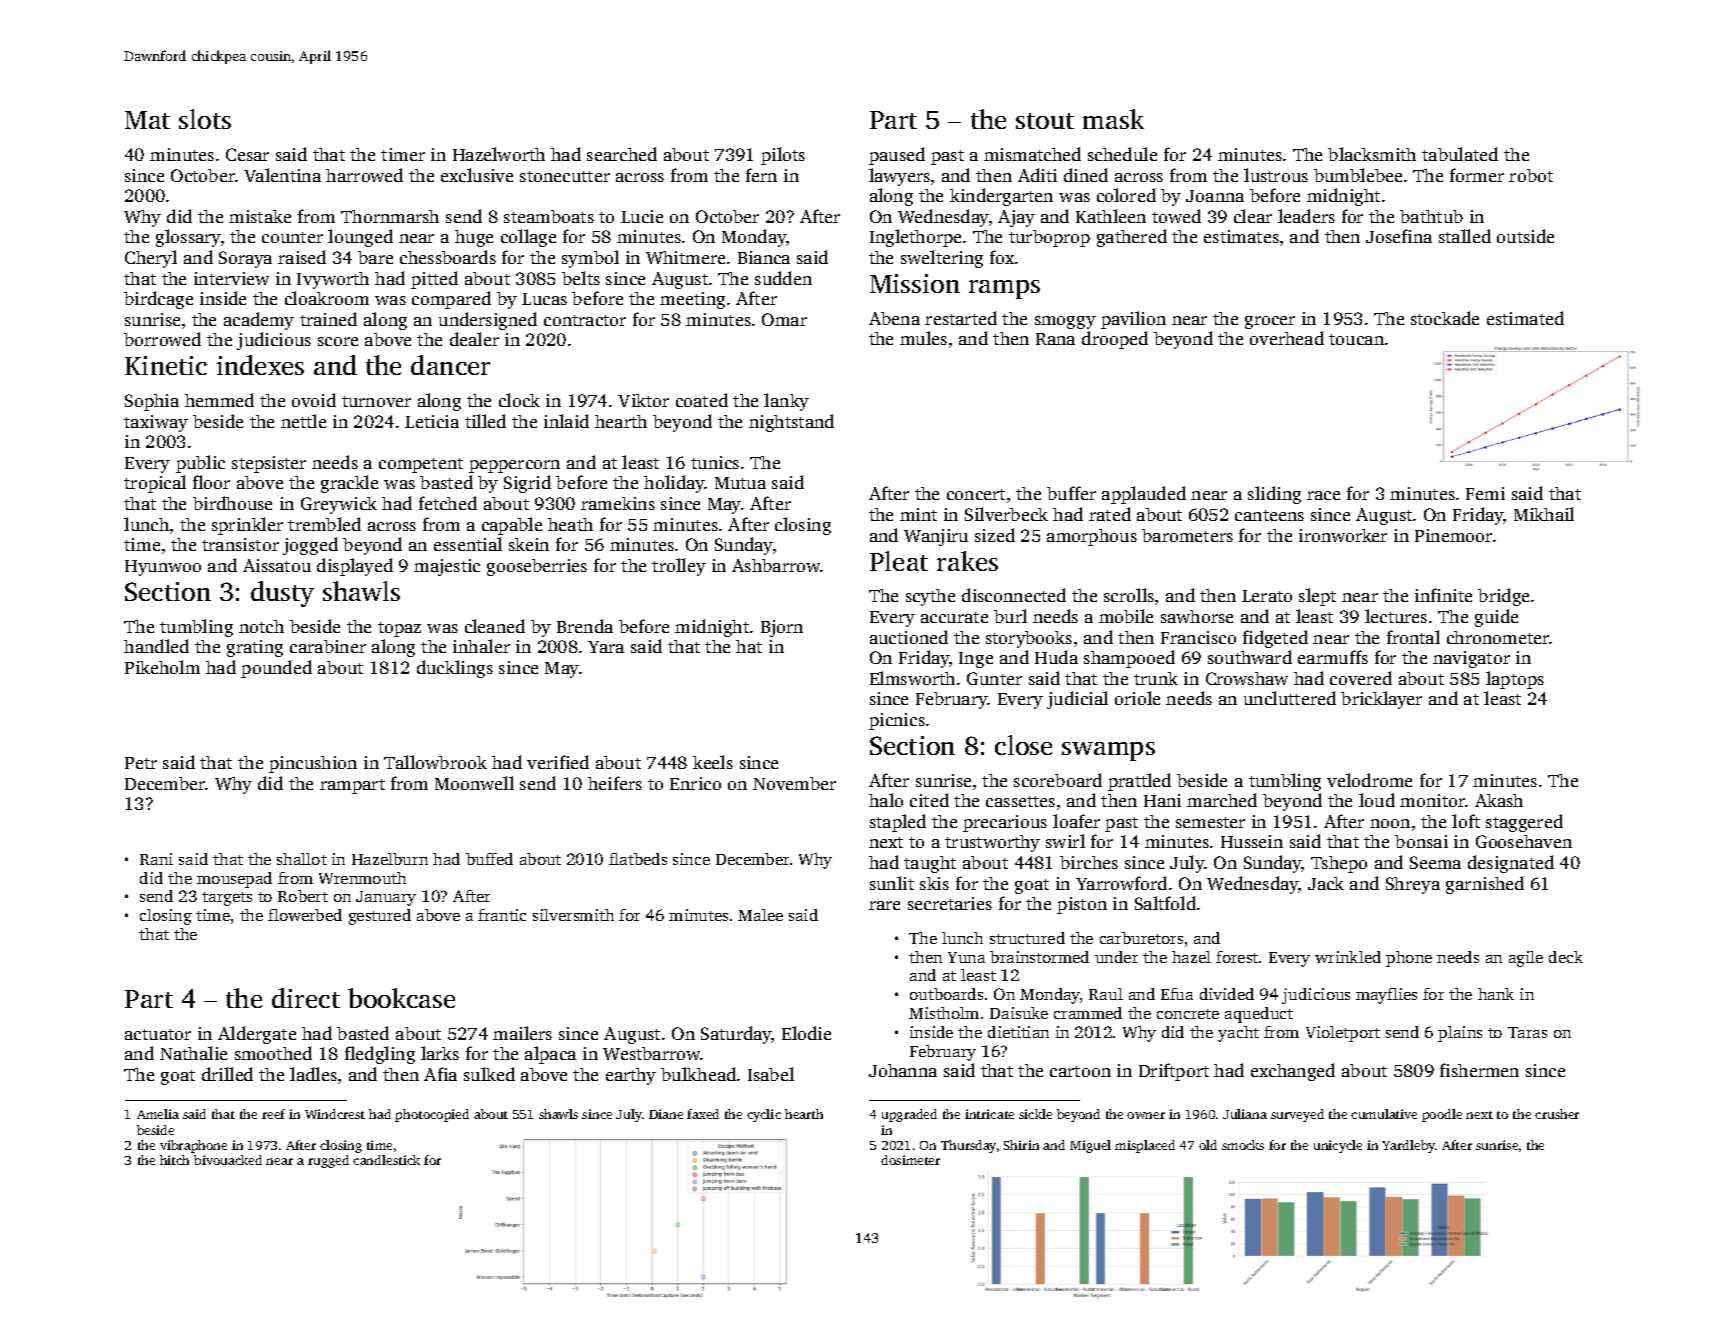 The image size is (1711, 1322). I want to click on tabulated, so click(1460, 154).
